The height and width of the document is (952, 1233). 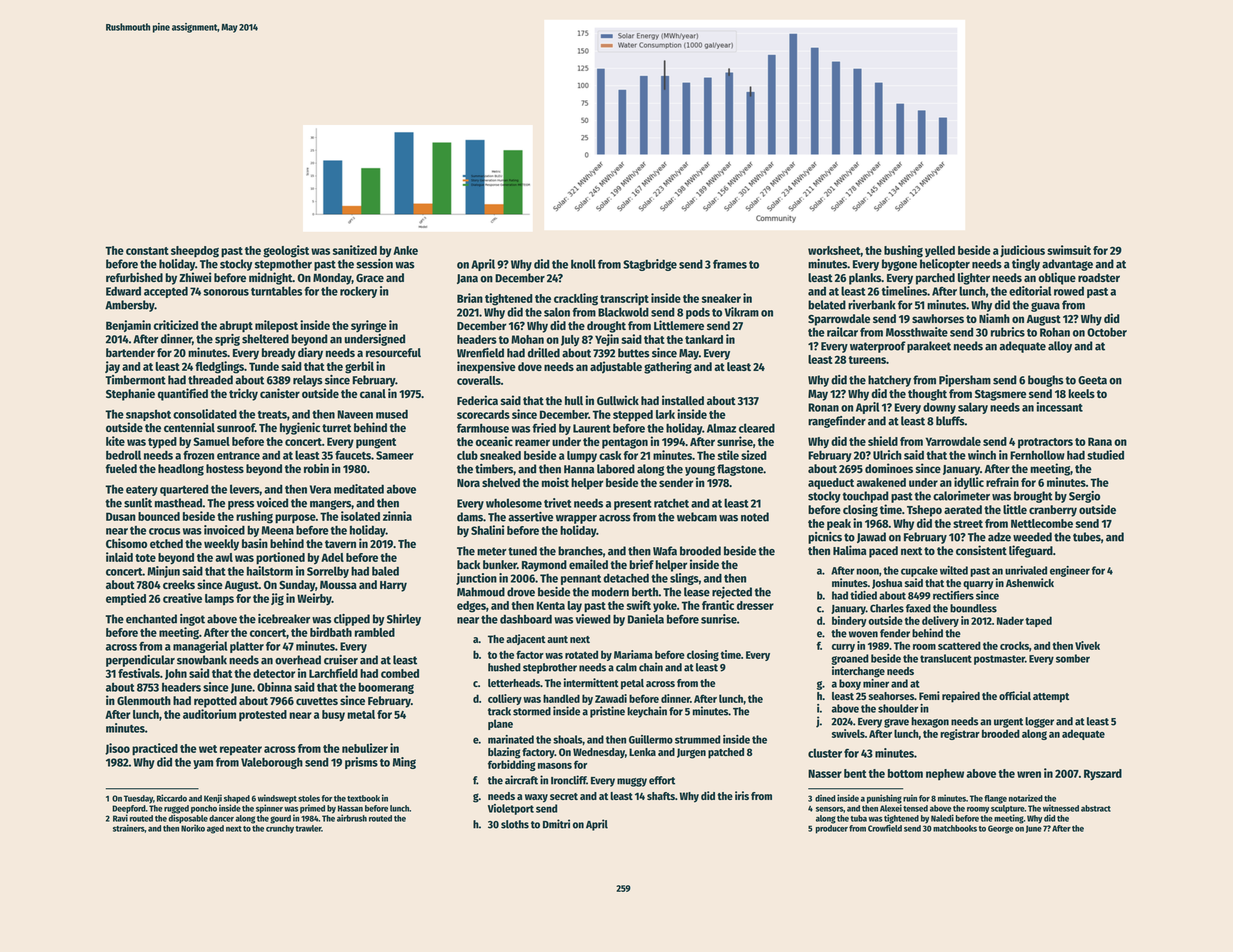 What do you see at coordinates (918, 608) in the document?
I see `faxed` at bounding box center [918, 608].
